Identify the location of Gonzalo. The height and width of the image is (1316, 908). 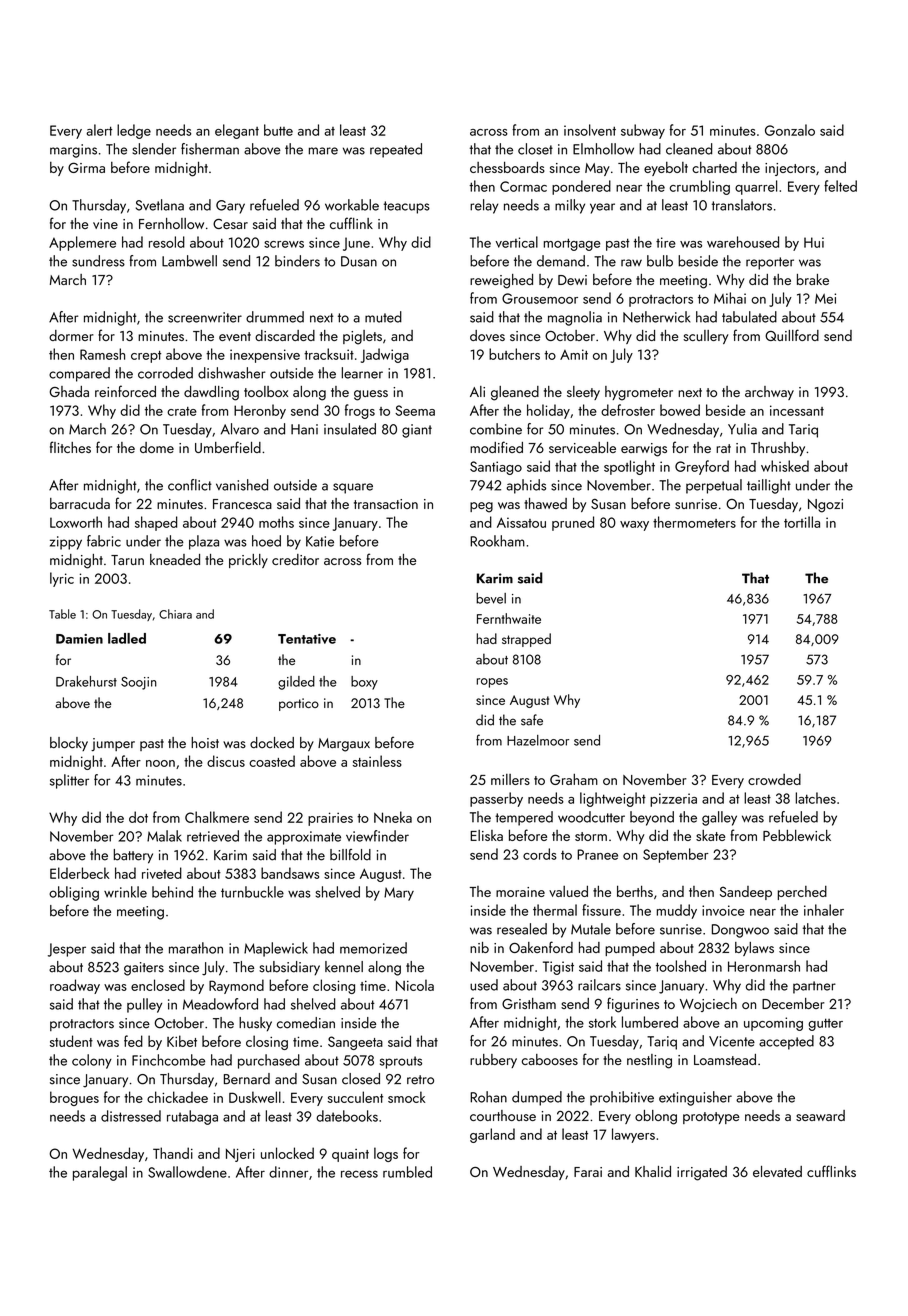
(790, 130).
